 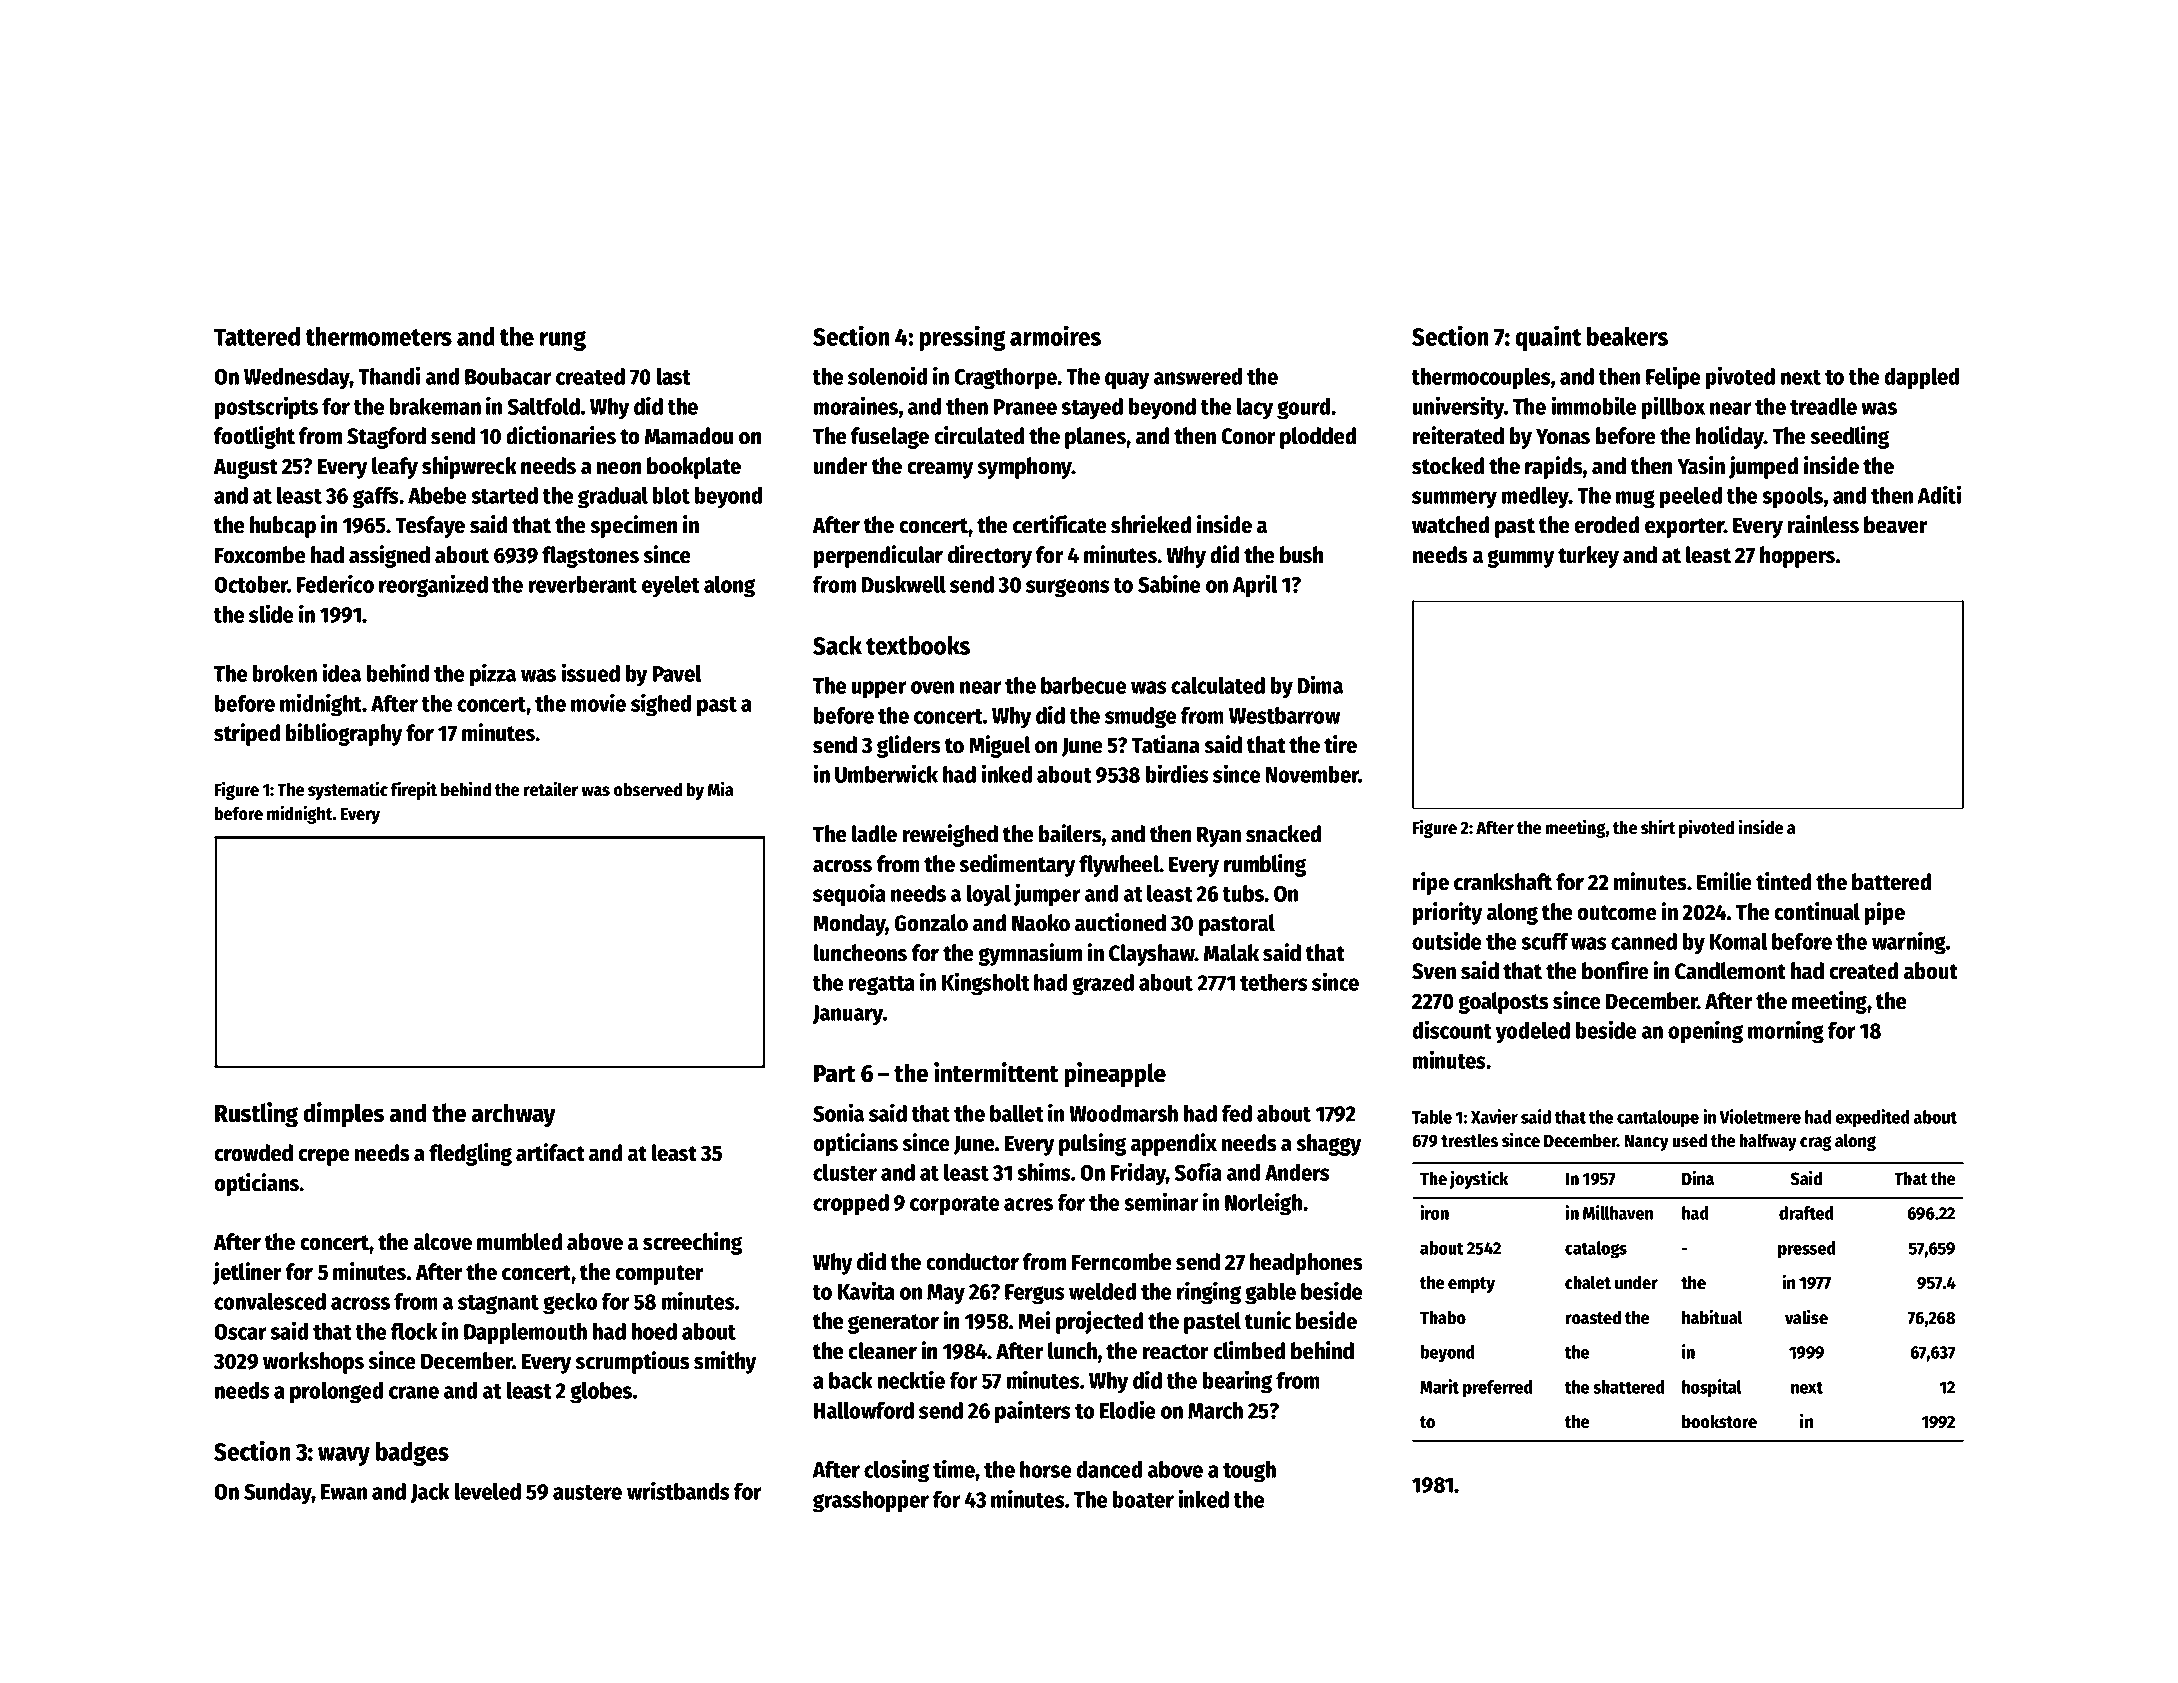 What do you see at coordinates (909, 746) in the page?
I see `gliders` at bounding box center [909, 746].
